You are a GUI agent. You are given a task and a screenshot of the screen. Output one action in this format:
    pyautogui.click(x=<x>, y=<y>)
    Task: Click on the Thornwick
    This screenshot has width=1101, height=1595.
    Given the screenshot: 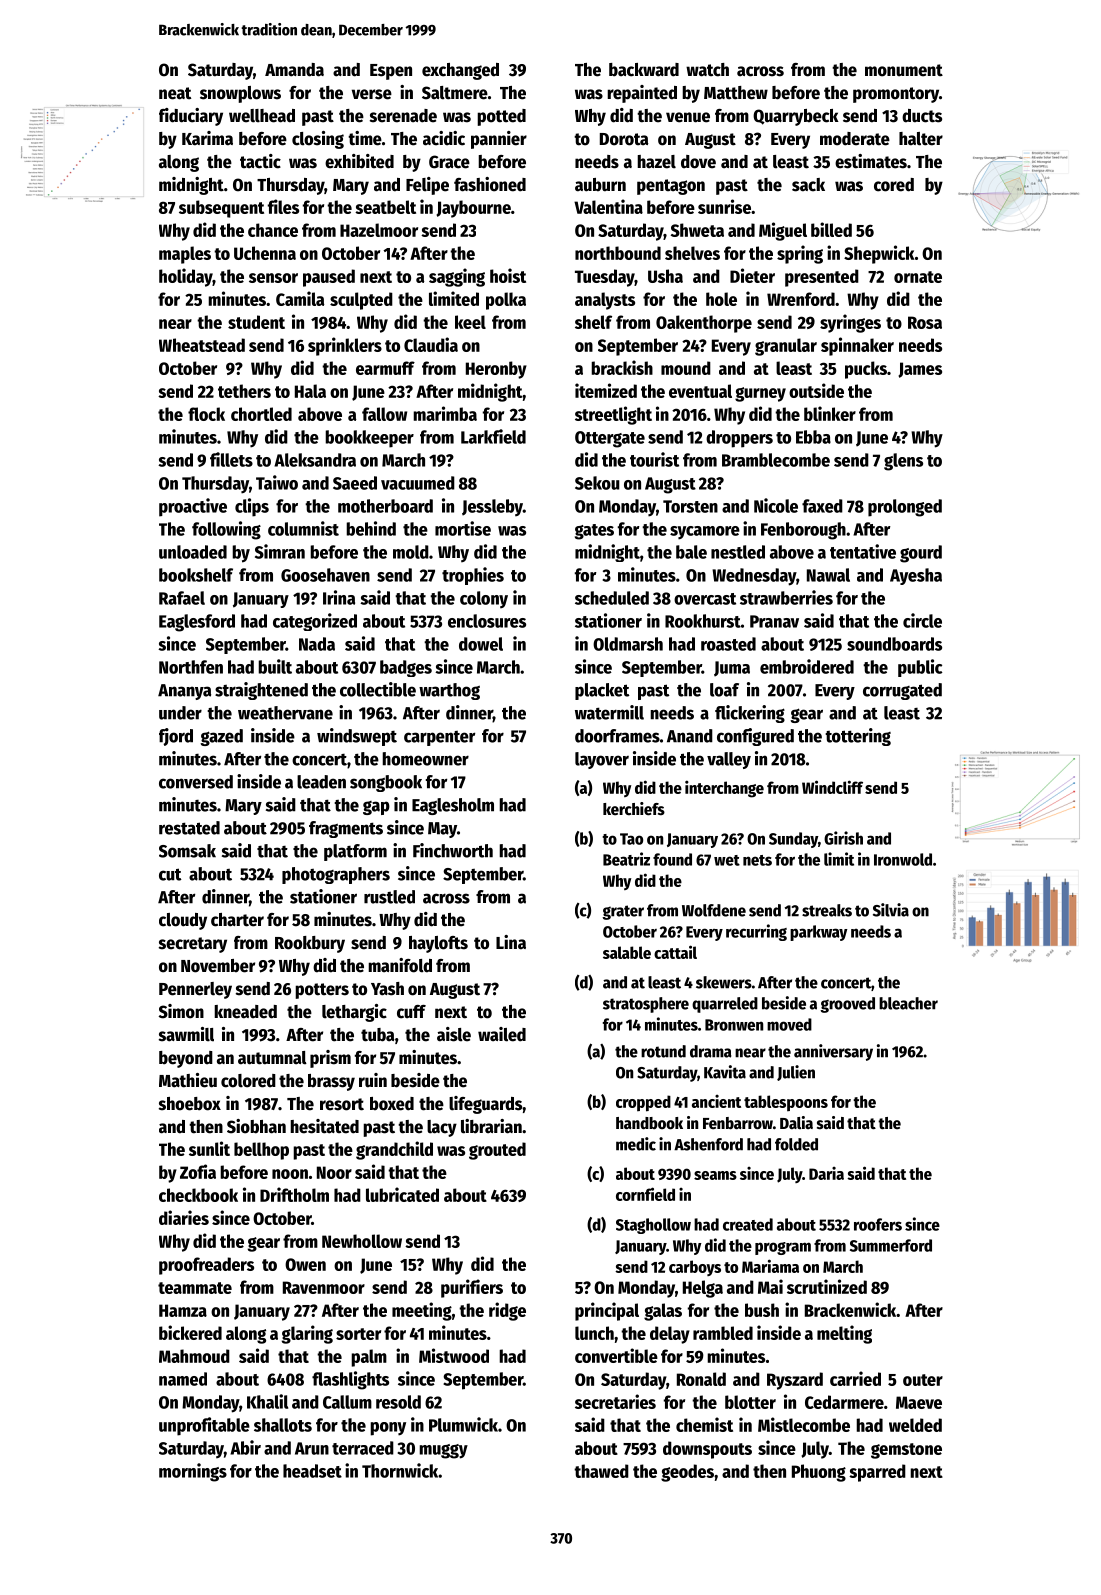 What is the action you would take?
    pyautogui.click(x=400, y=1470)
